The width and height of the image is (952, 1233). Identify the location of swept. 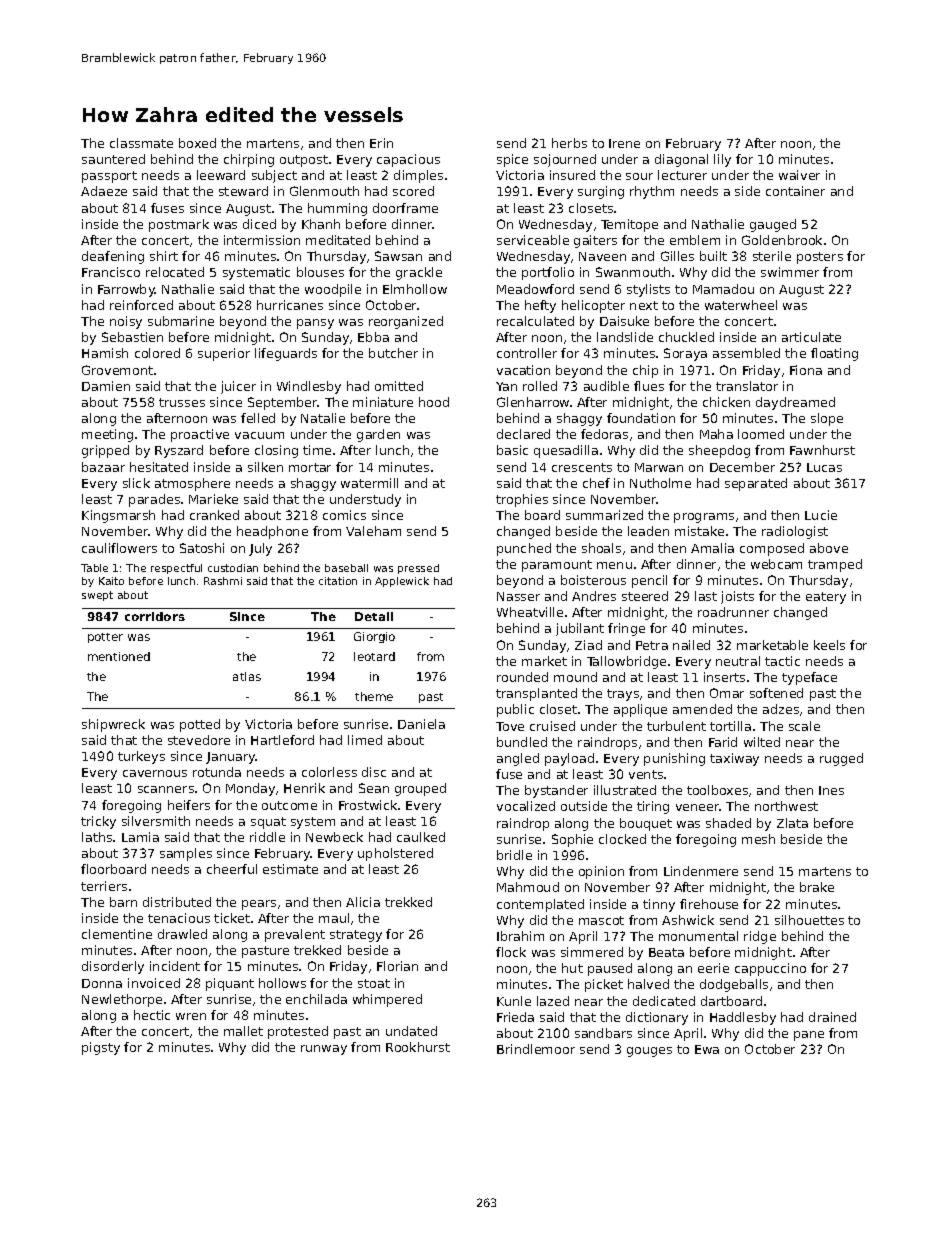
(97, 596).
